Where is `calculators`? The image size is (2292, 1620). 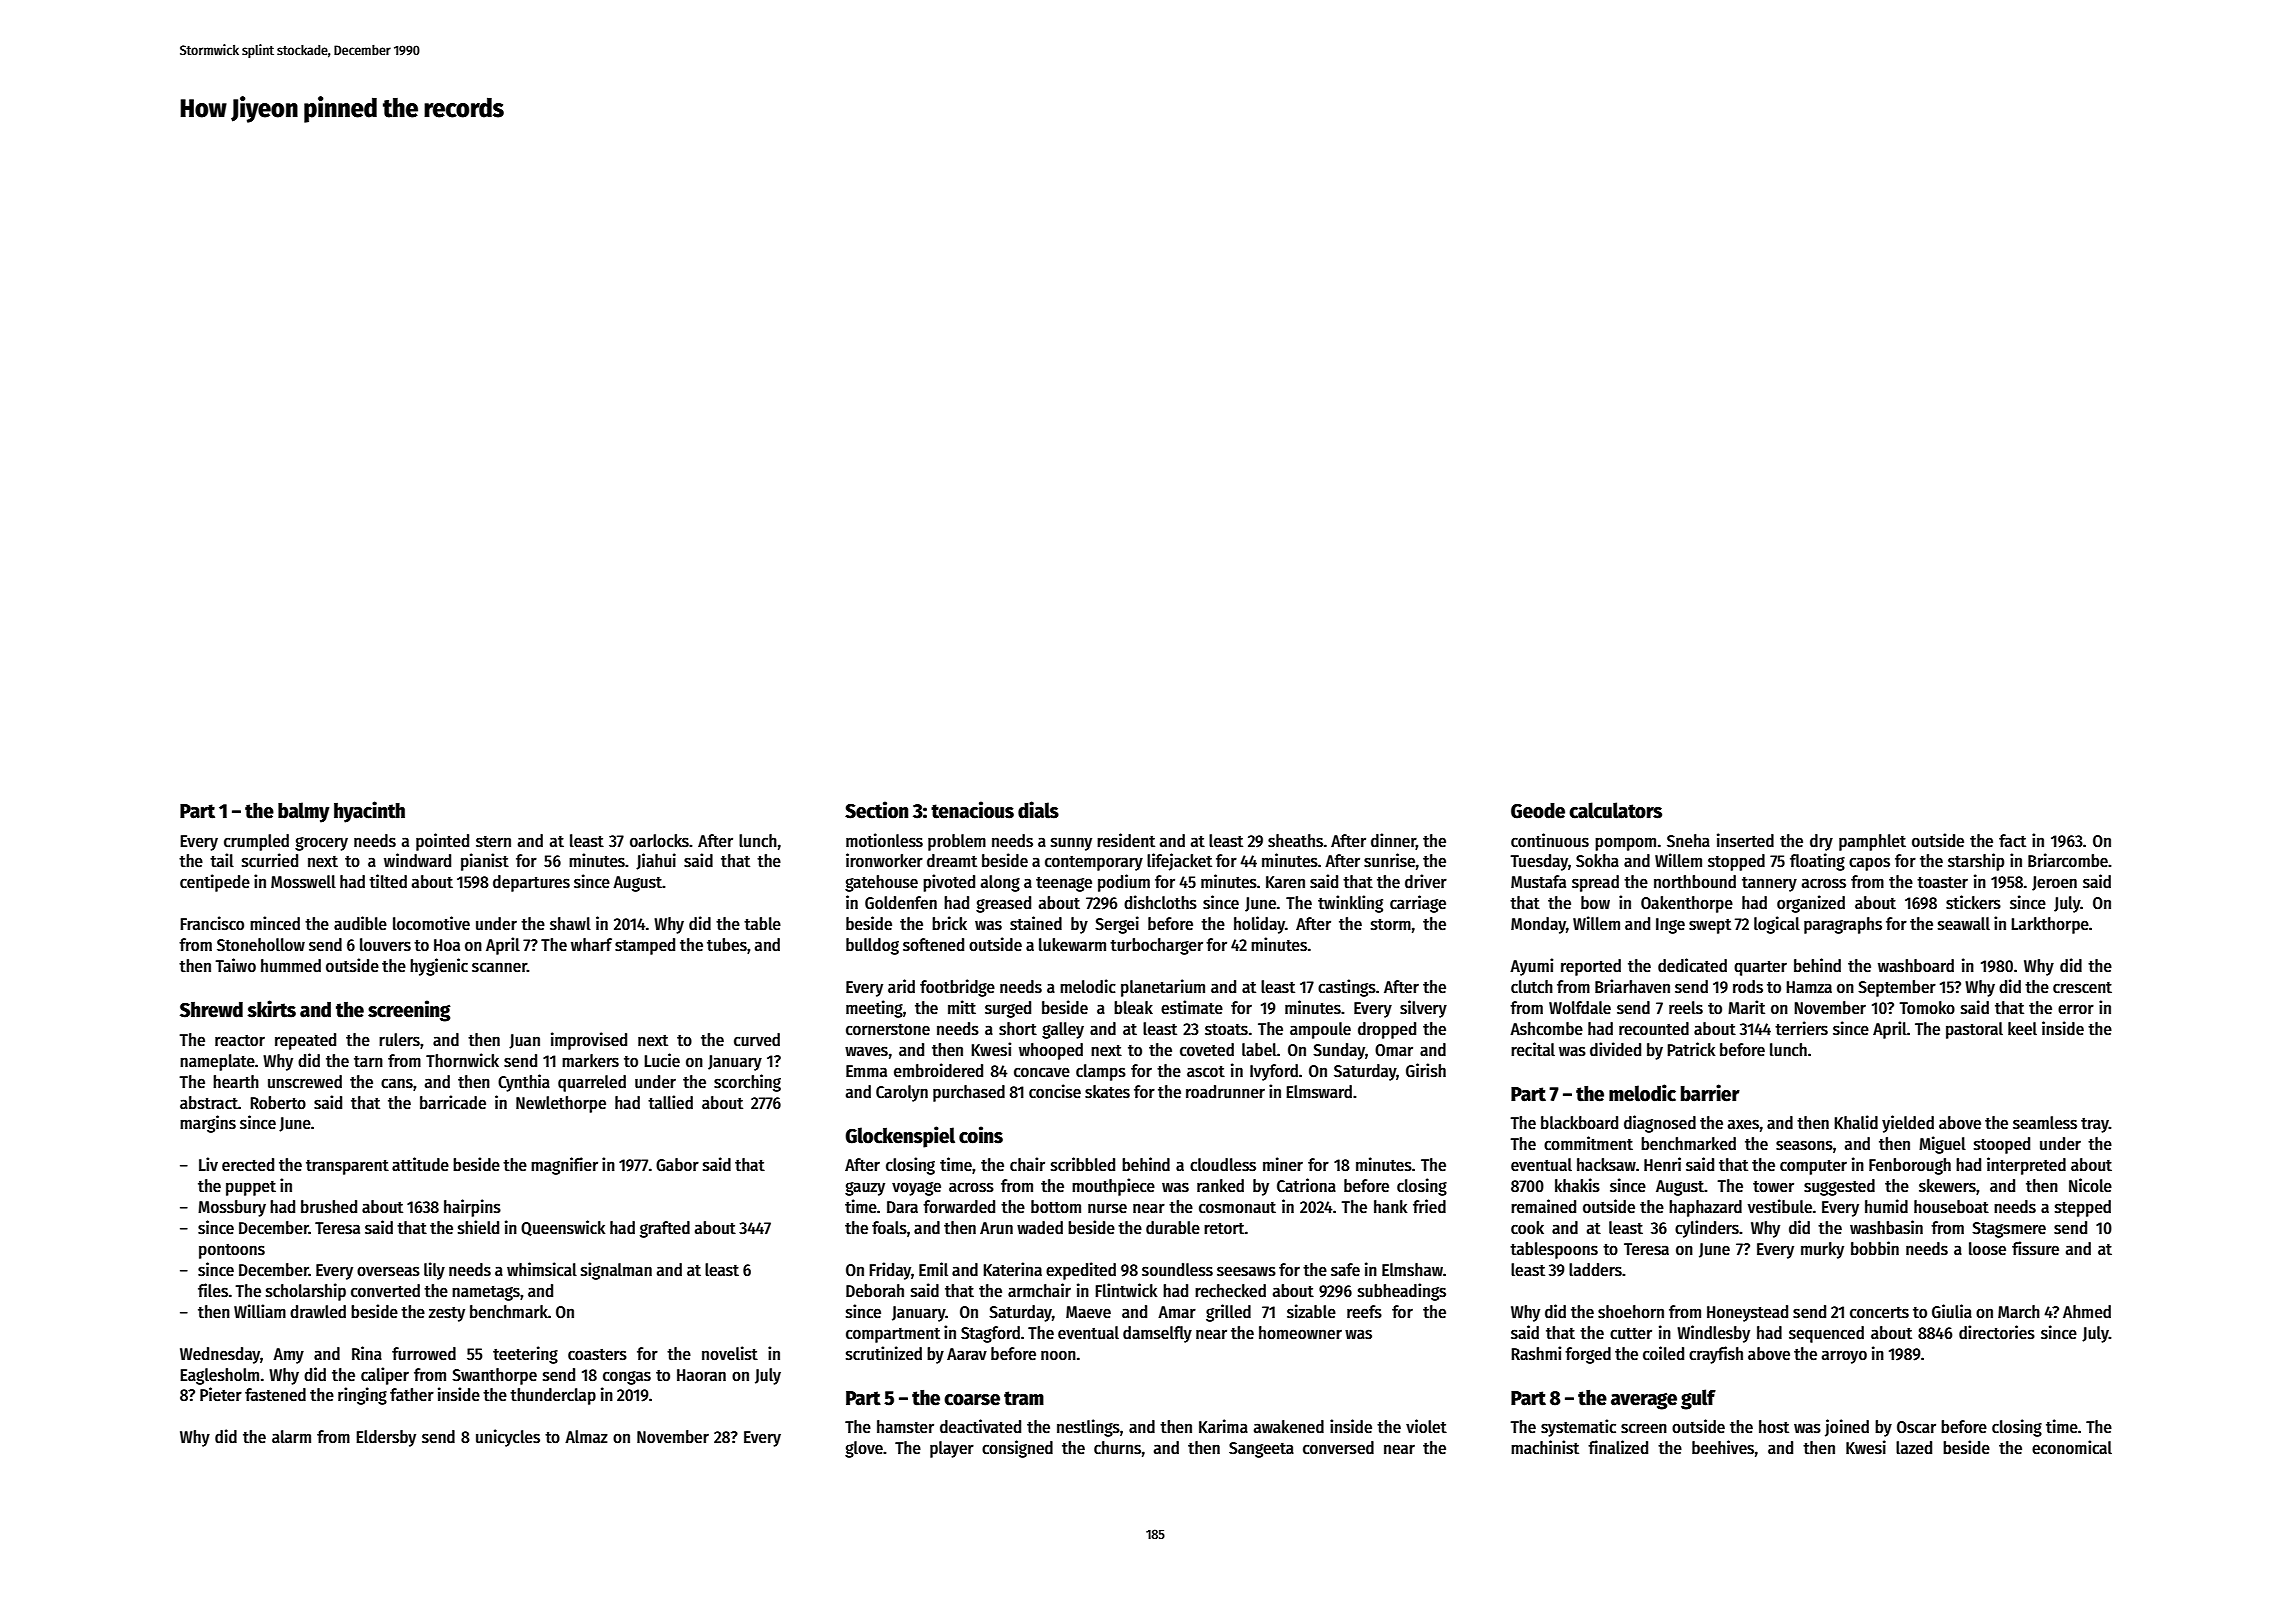
calculators is located at coordinates (1615, 810).
